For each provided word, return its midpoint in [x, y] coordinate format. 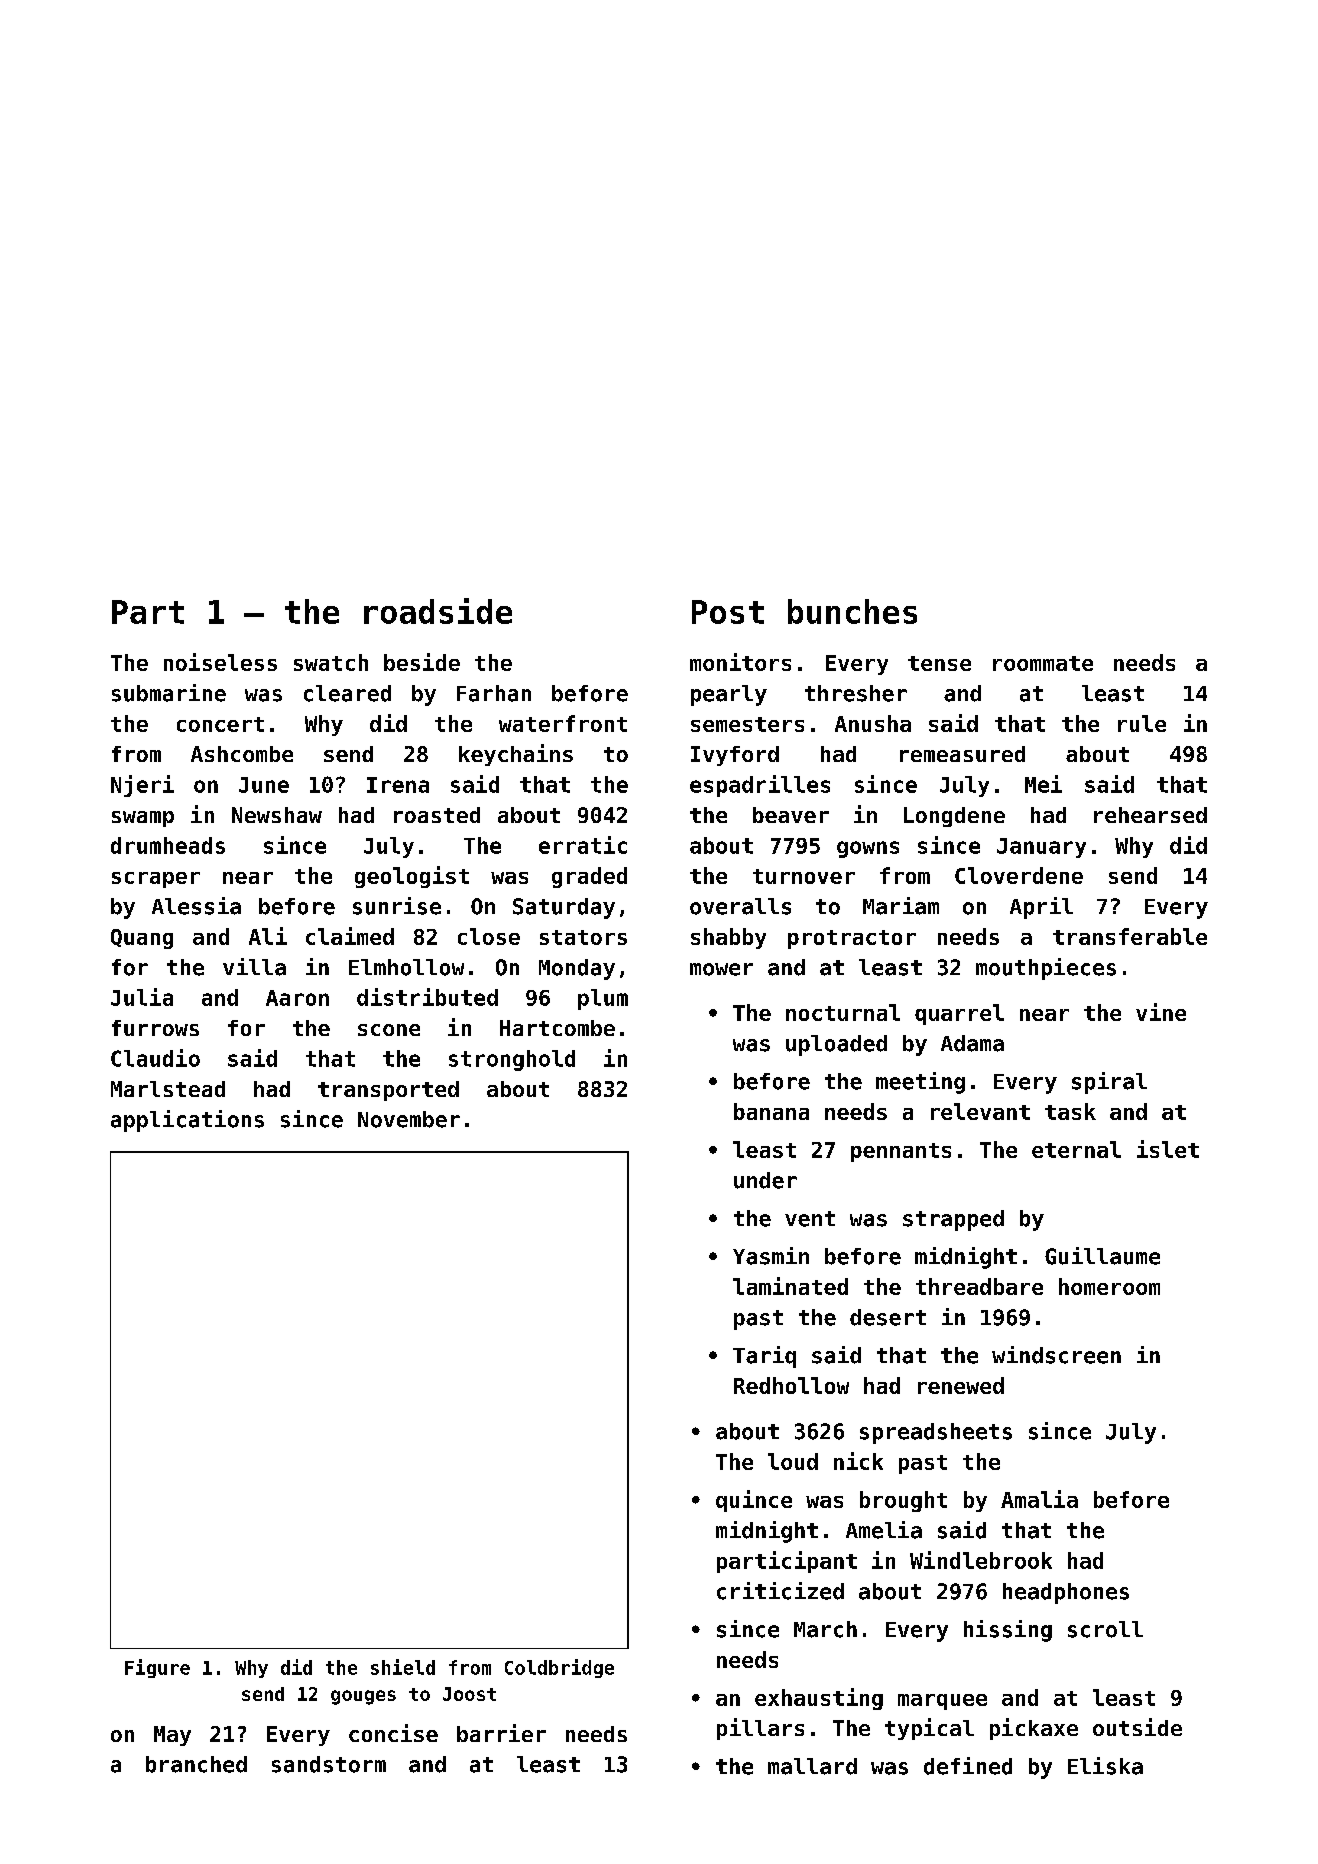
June [264, 785]
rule [1142, 723]
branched [196, 1764]
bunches [852, 611]
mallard [812, 1766]
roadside [438, 611]
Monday [577, 969]
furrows [155, 1028]
